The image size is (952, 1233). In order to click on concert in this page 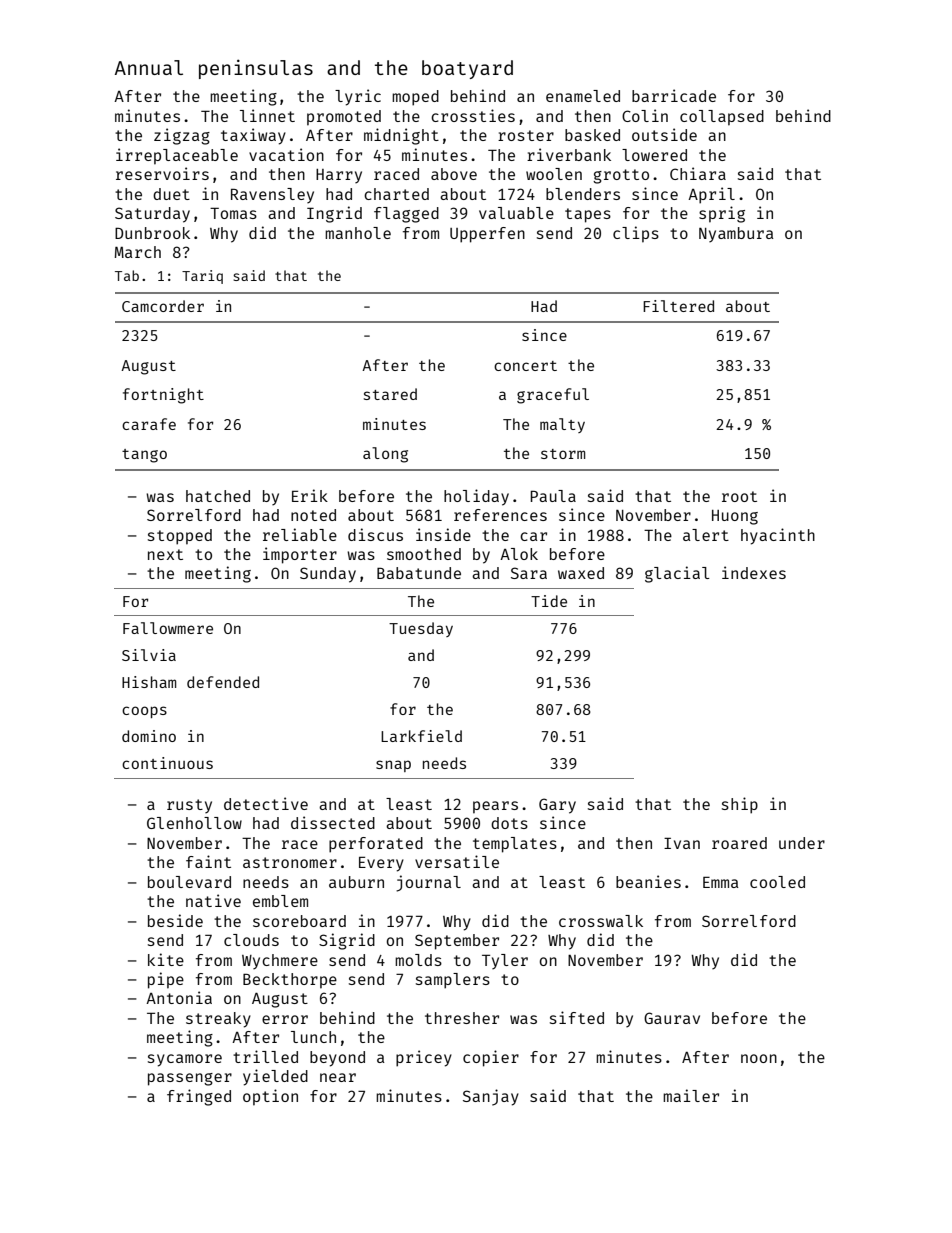, I will do `click(525, 366)`.
